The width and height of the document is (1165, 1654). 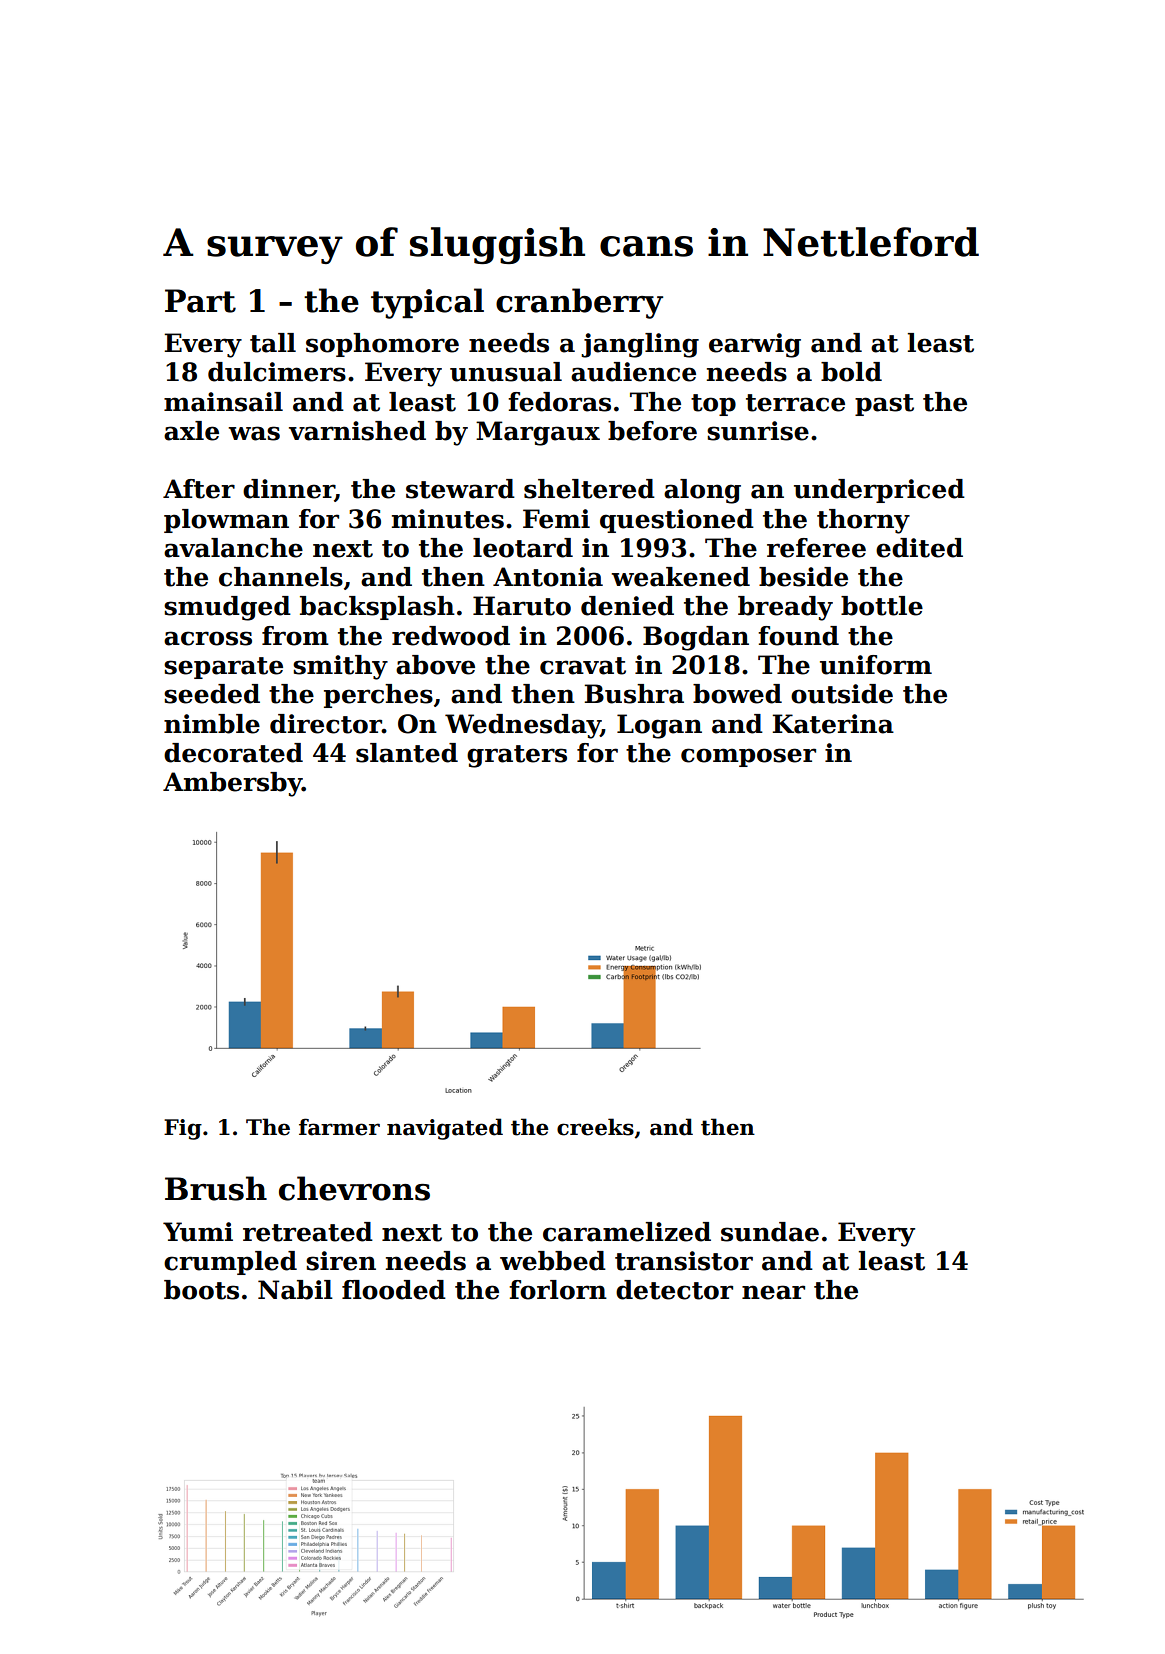 I want to click on boots, so click(x=201, y=1290).
